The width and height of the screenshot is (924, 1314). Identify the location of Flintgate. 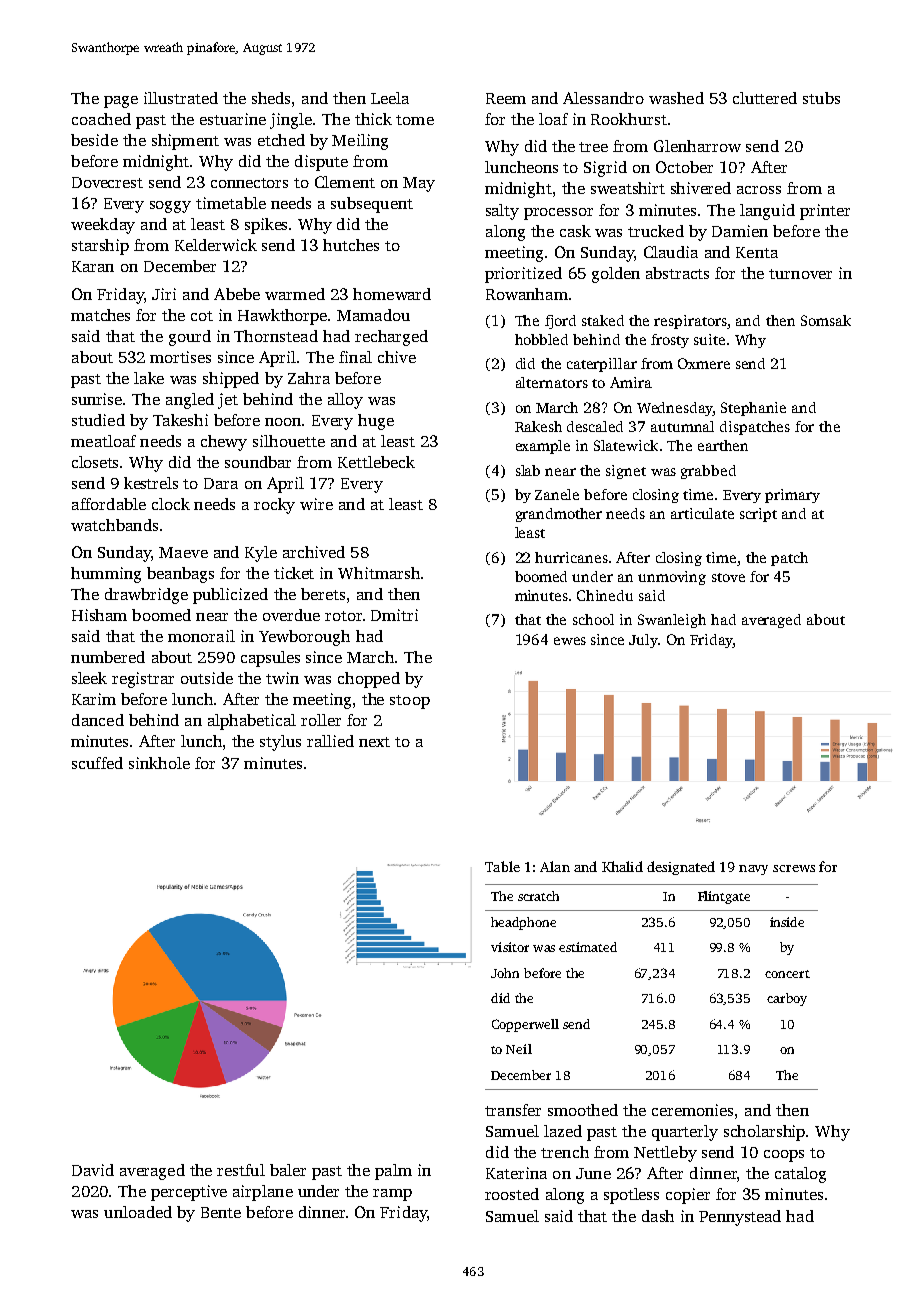
(724, 897).
